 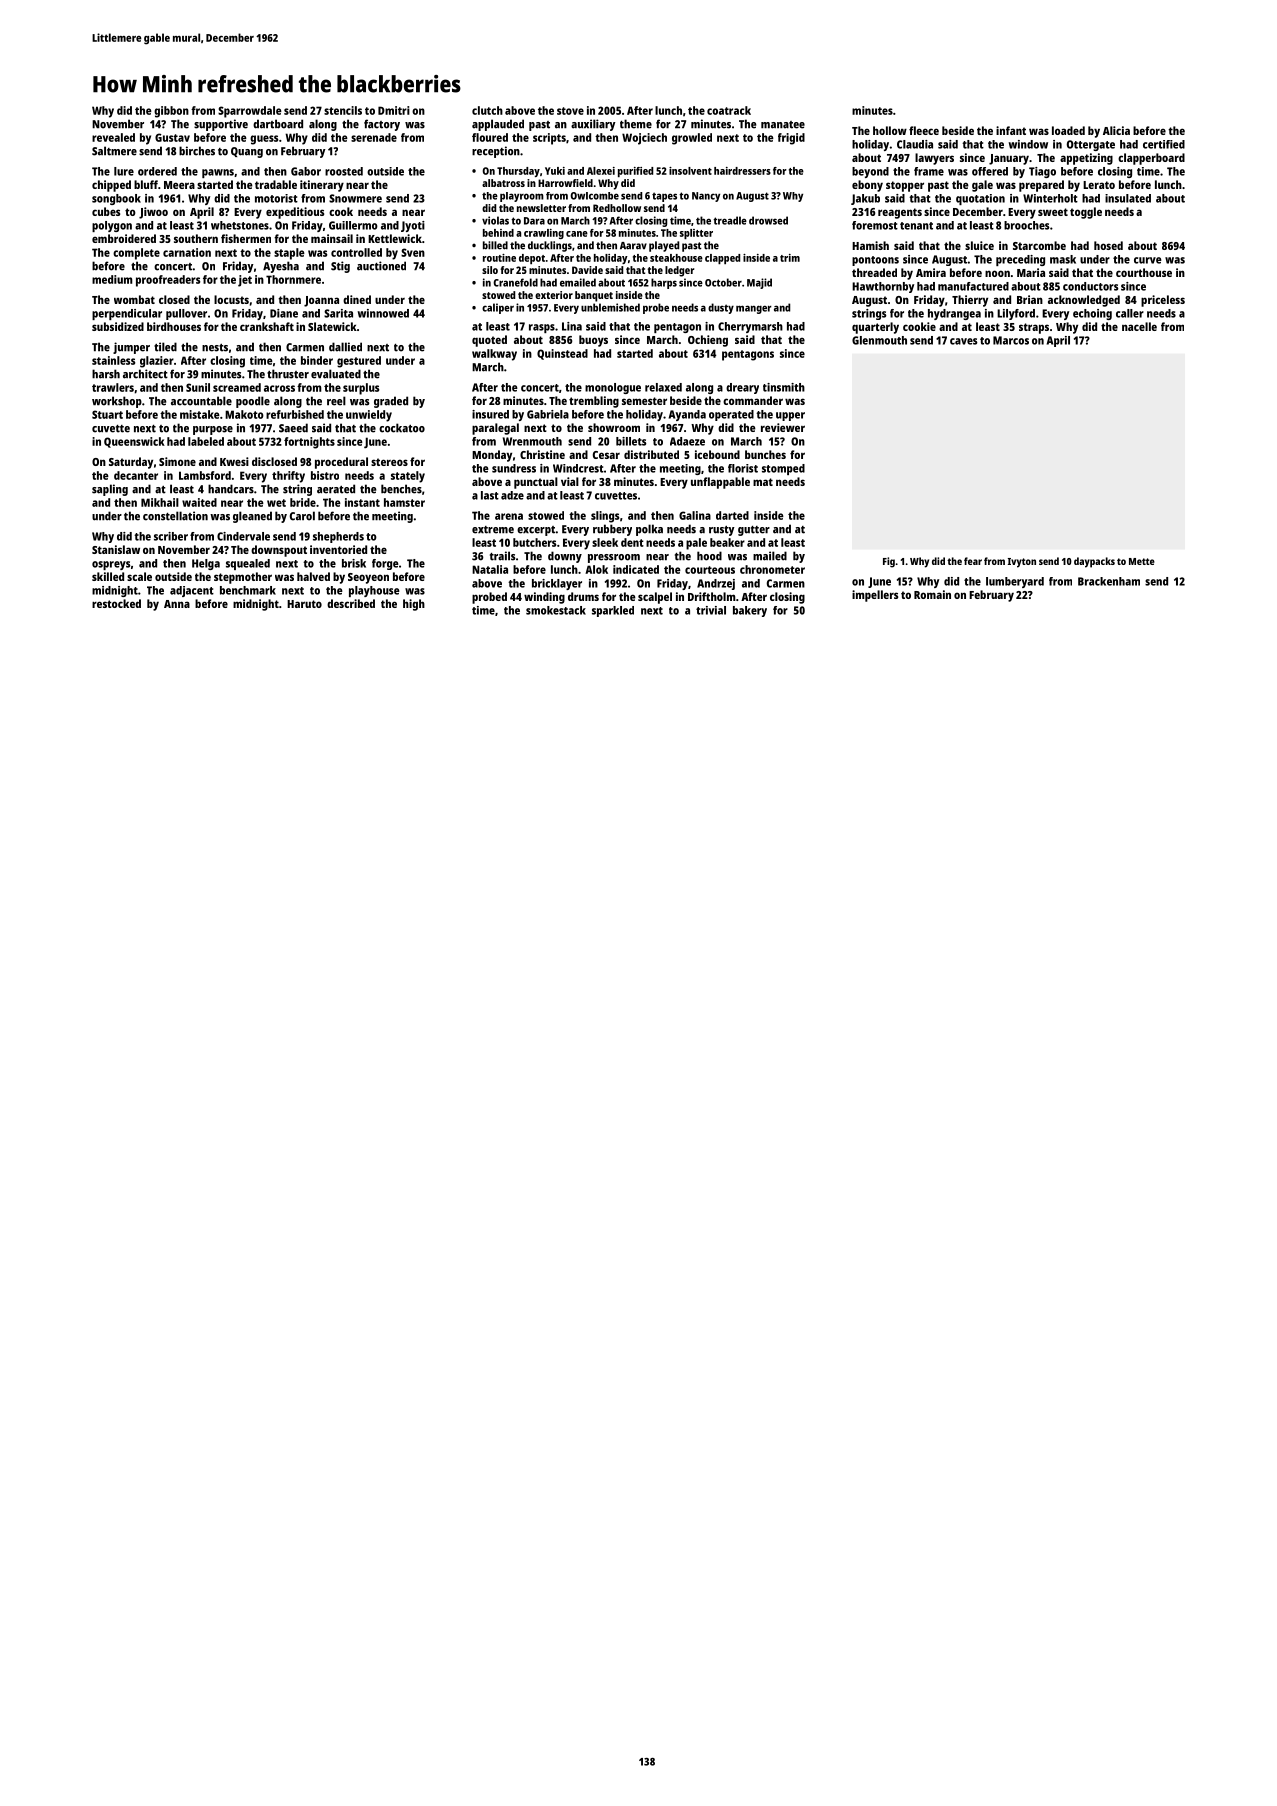 I want to click on brooches, so click(x=1027, y=225).
